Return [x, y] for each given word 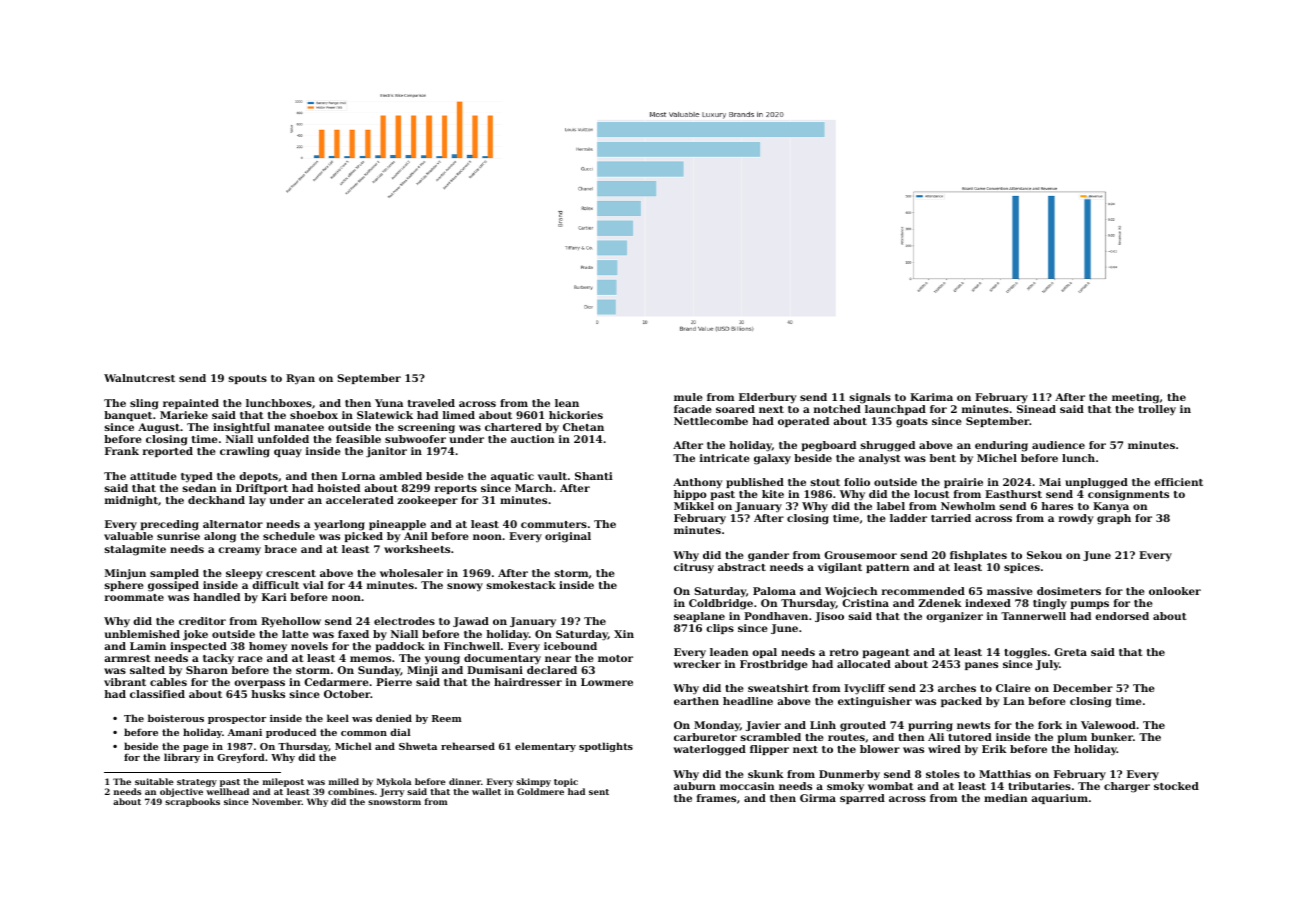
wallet [486, 791]
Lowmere [607, 682]
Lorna [358, 476]
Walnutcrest [139, 378]
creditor [202, 621]
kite [773, 494]
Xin [624, 634]
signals [870, 398]
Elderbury [768, 398]
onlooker [1175, 591]
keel [338, 718]
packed [961, 702]
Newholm [968, 506]
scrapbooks [192, 802]
